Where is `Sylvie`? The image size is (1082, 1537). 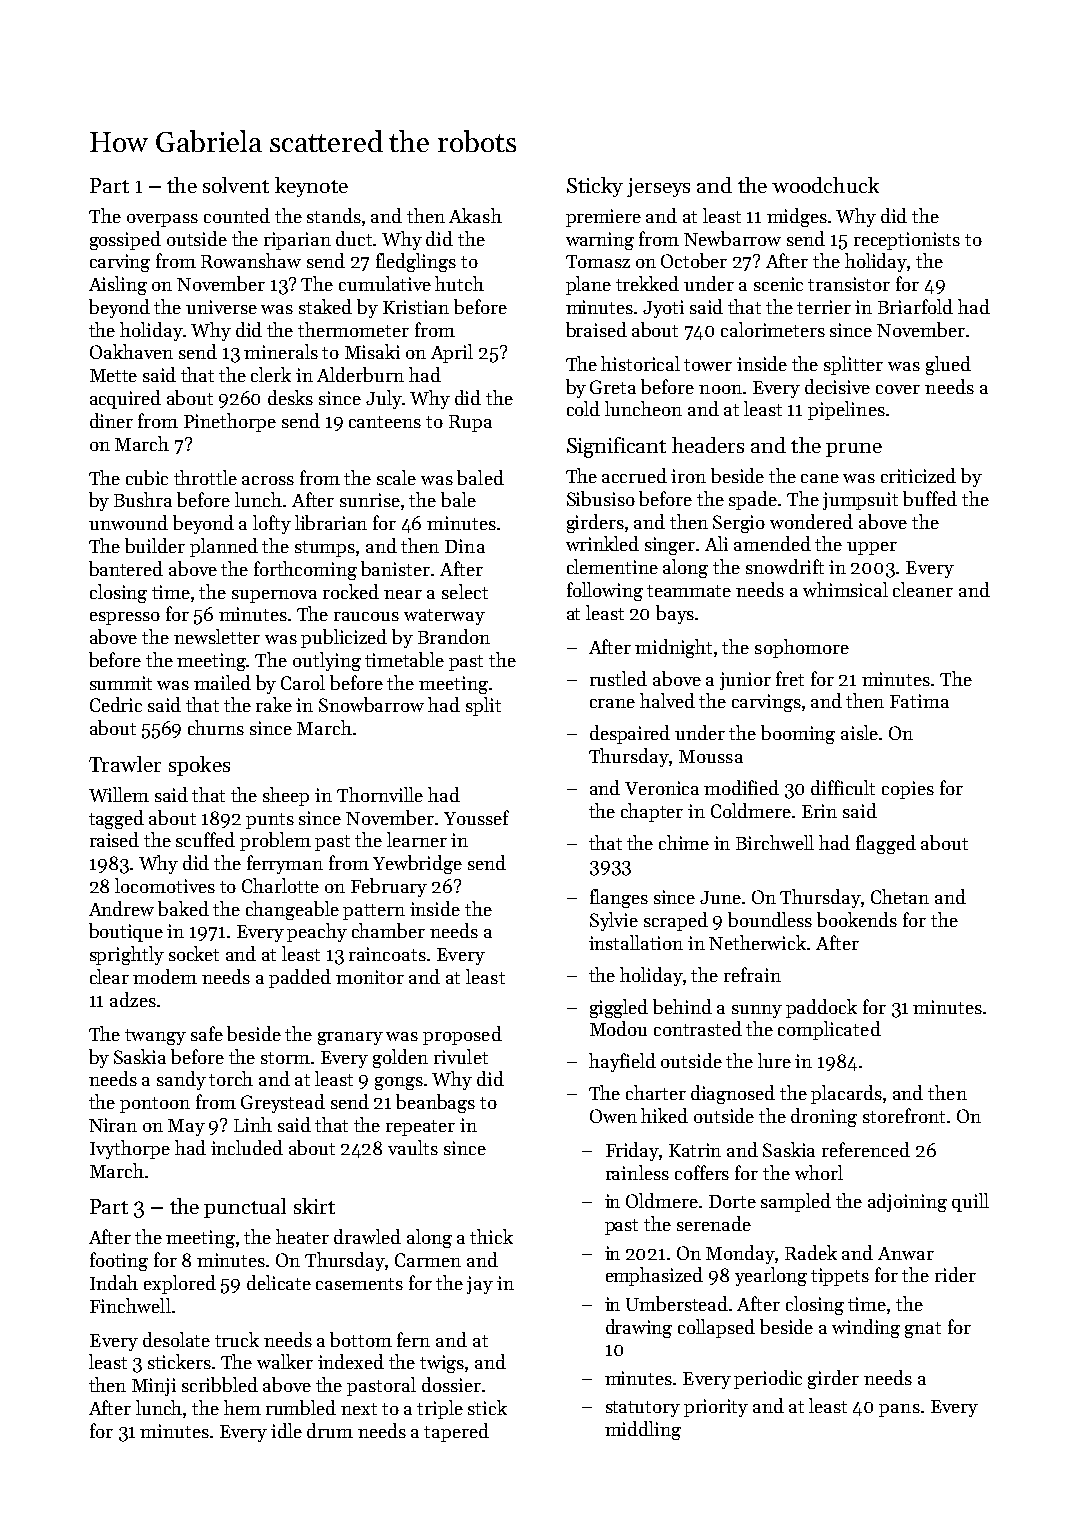 Sylvie is located at coordinates (614, 921).
